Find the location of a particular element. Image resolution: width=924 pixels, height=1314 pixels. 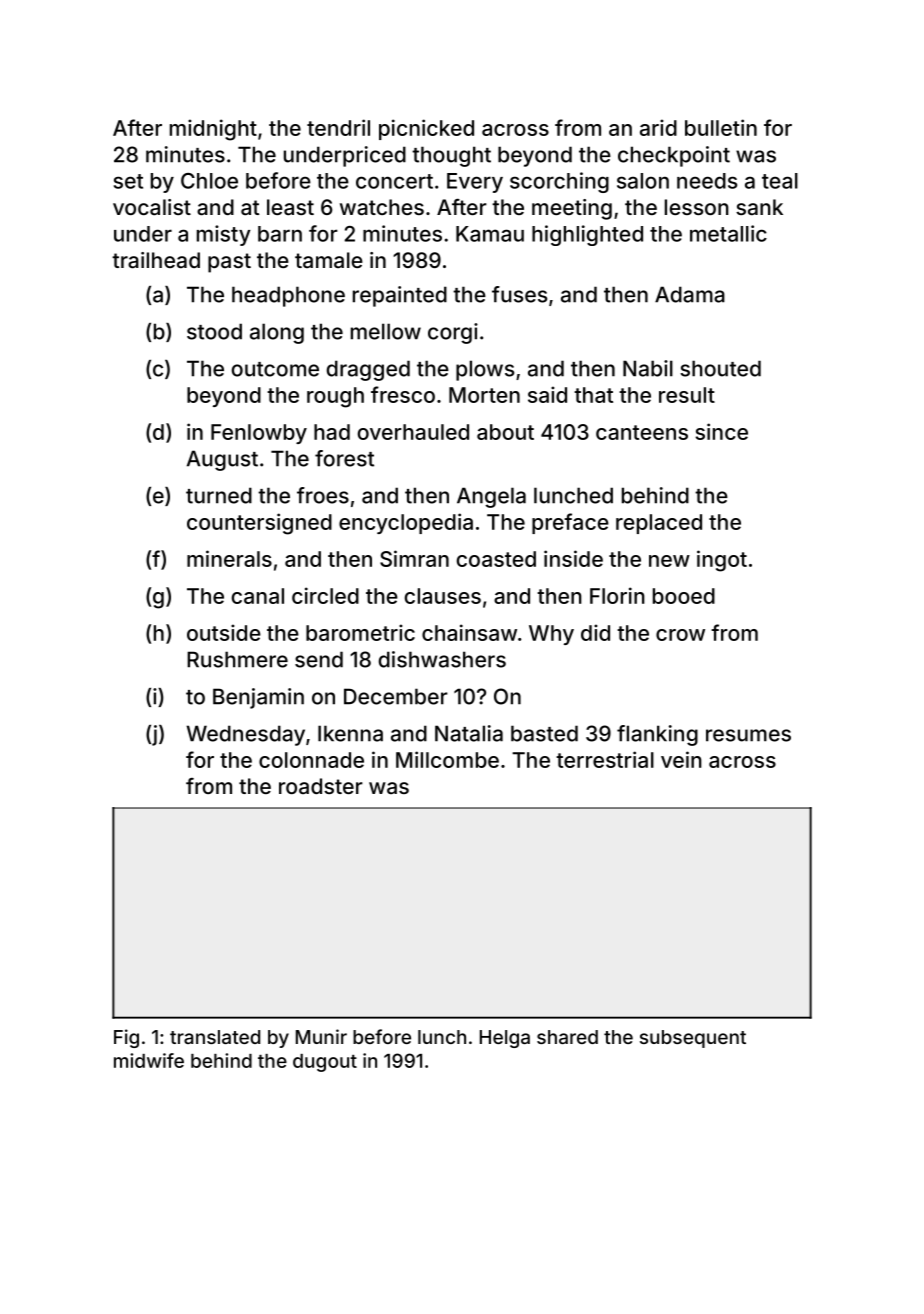

shouted is located at coordinates (720, 368).
